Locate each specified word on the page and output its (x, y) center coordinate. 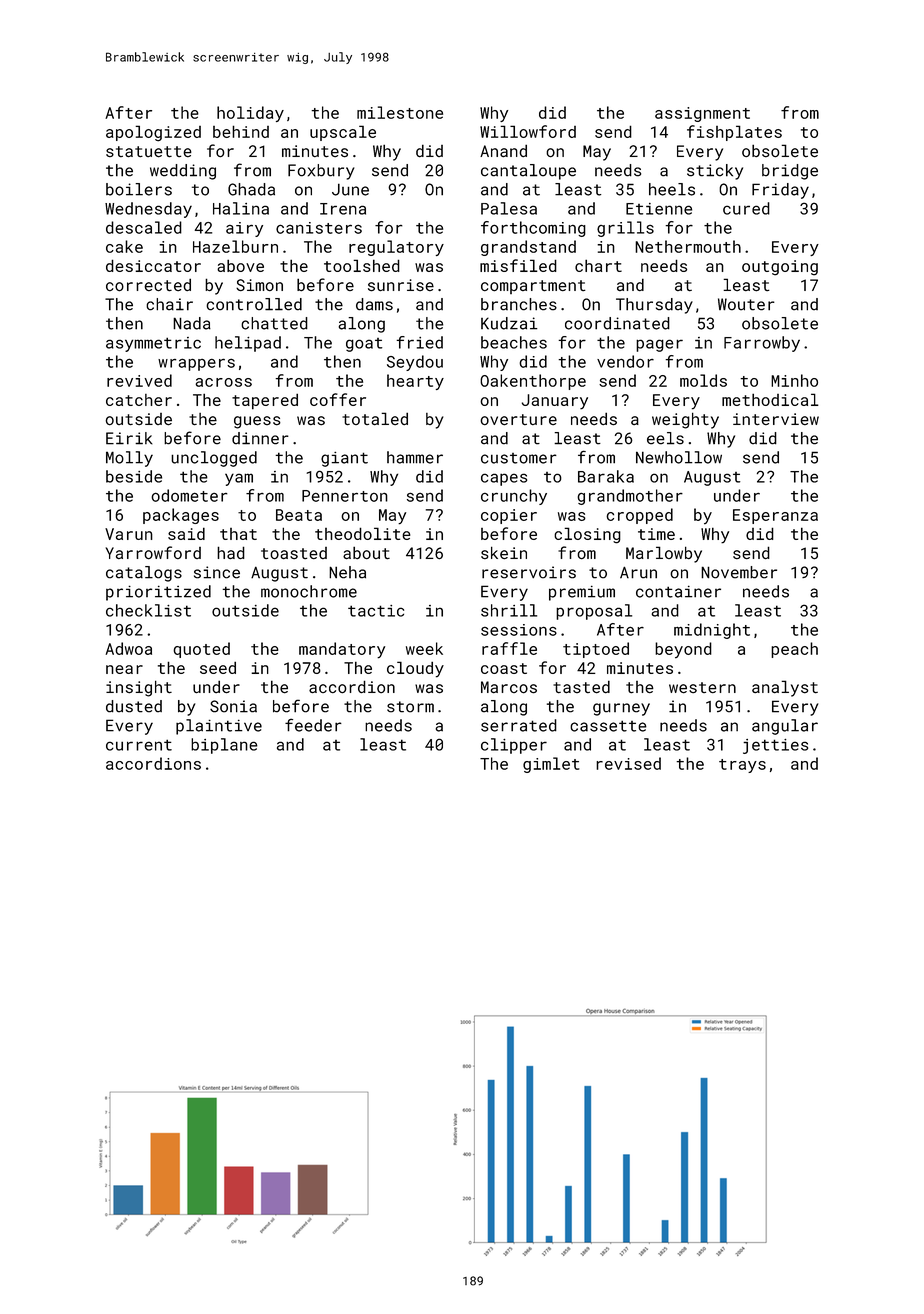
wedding (183, 172)
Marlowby (664, 554)
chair (169, 304)
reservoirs (529, 572)
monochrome (309, 591)
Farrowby (762, 344)
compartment (533, 287)
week (424, 648)
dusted (134, 706)
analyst (785, 688)
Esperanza (775, 516)
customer (519, 458)
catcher (139, 400)
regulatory (396, 248)
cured (746, 208)
